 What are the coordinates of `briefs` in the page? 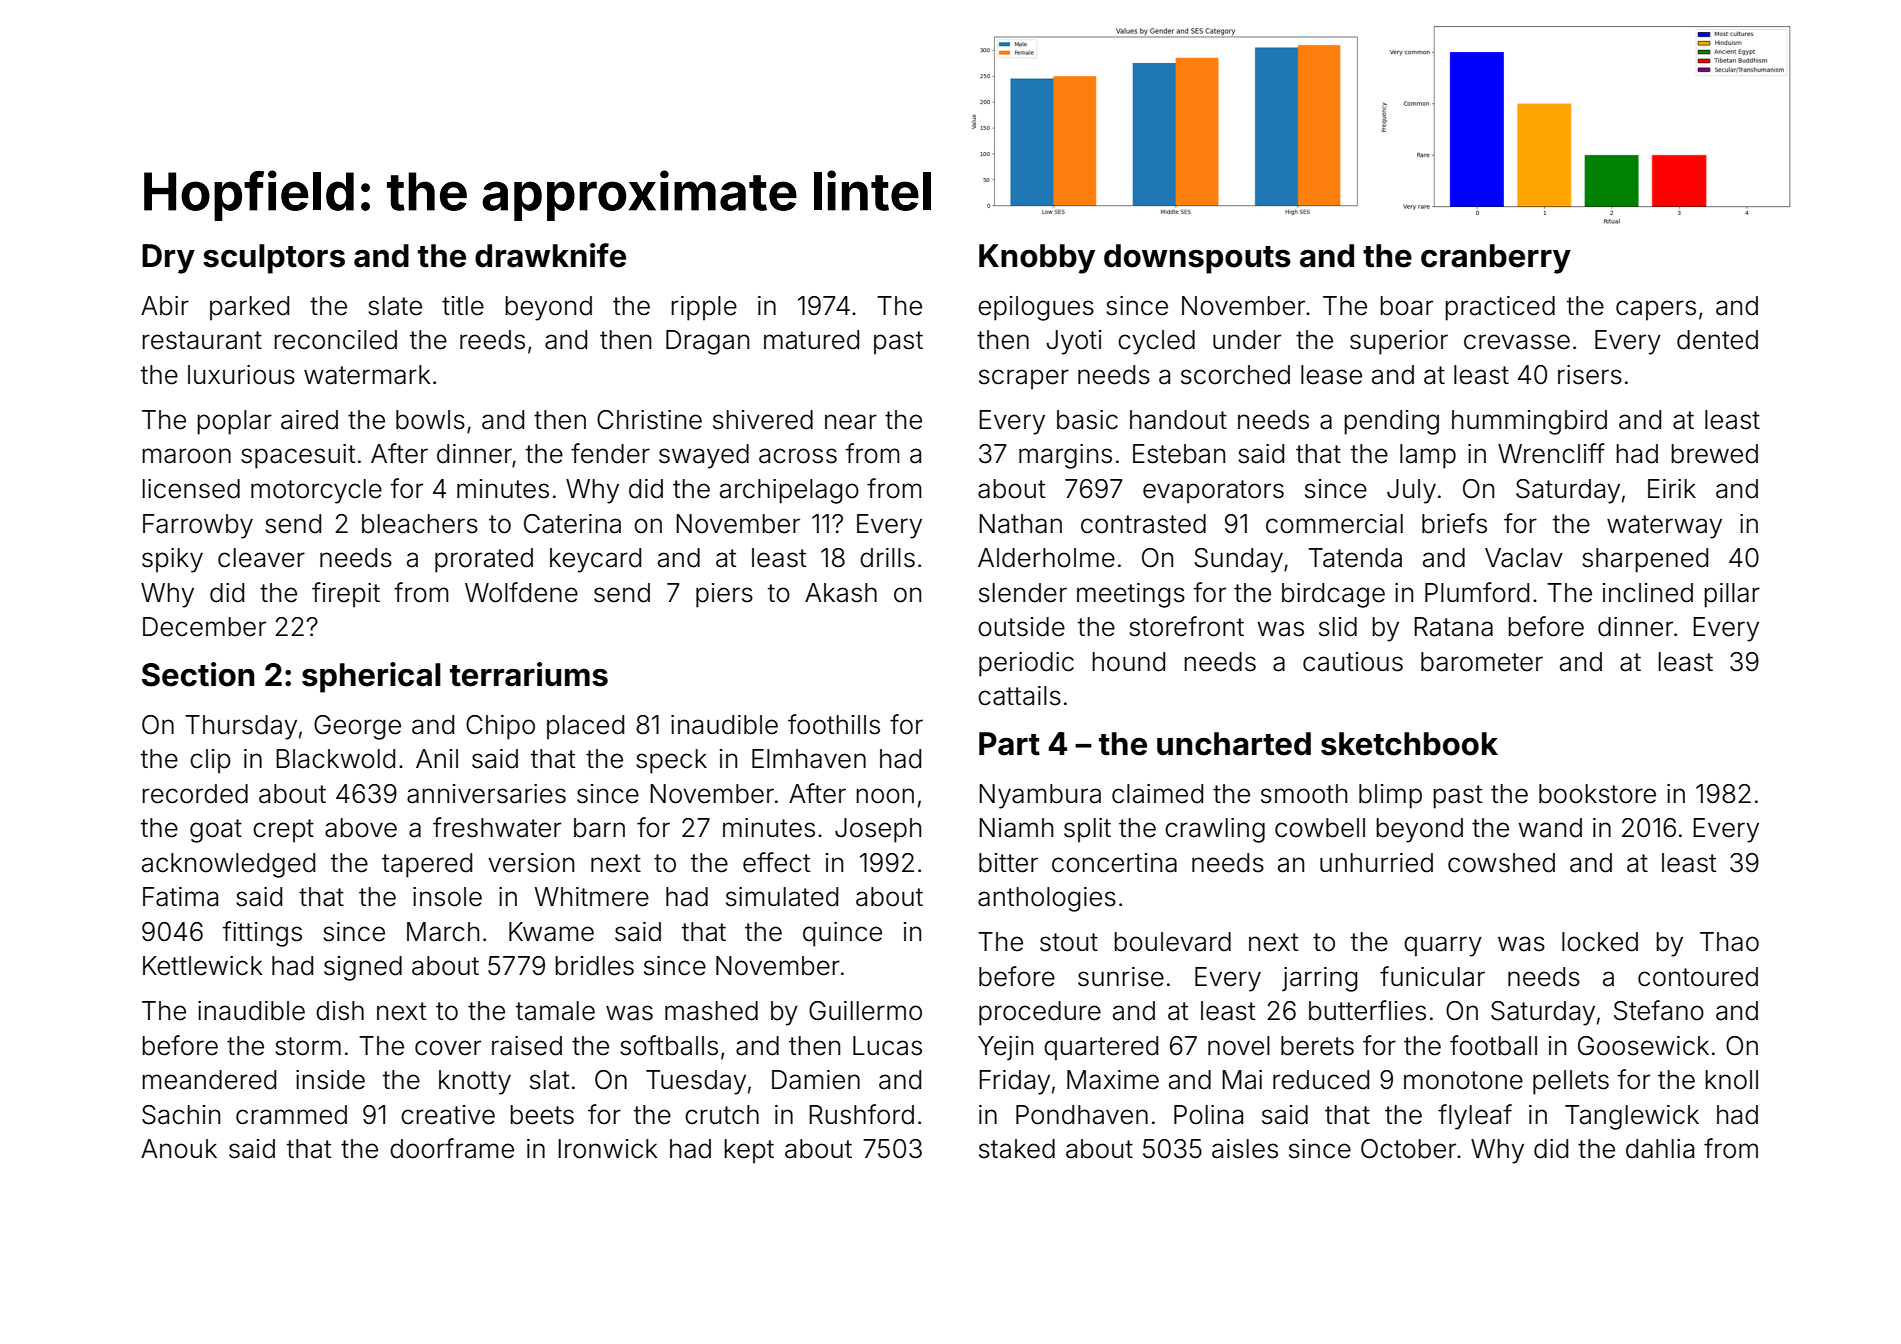 It's located at (1454, 523).
